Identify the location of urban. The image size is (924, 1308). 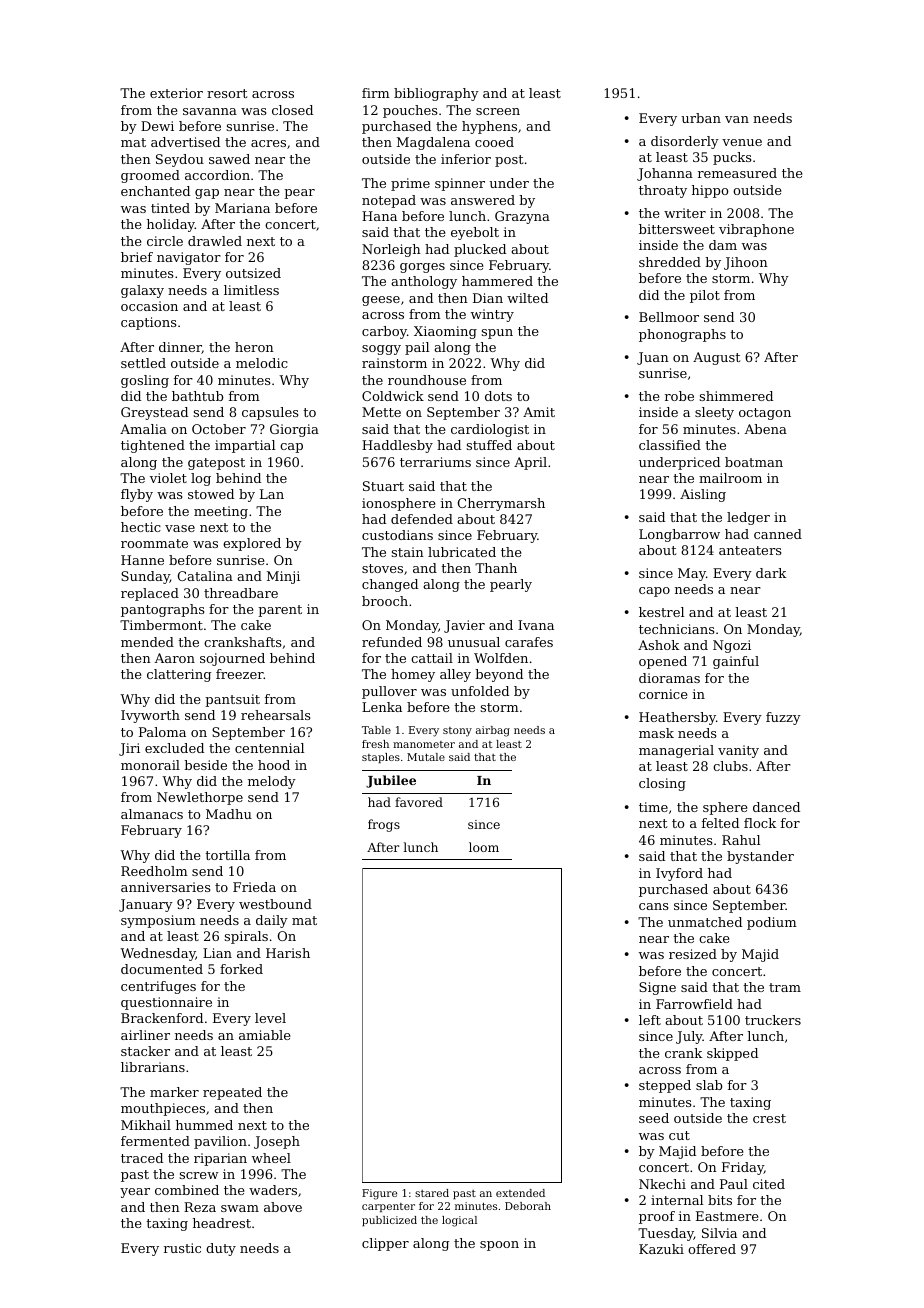
(701, 118).
